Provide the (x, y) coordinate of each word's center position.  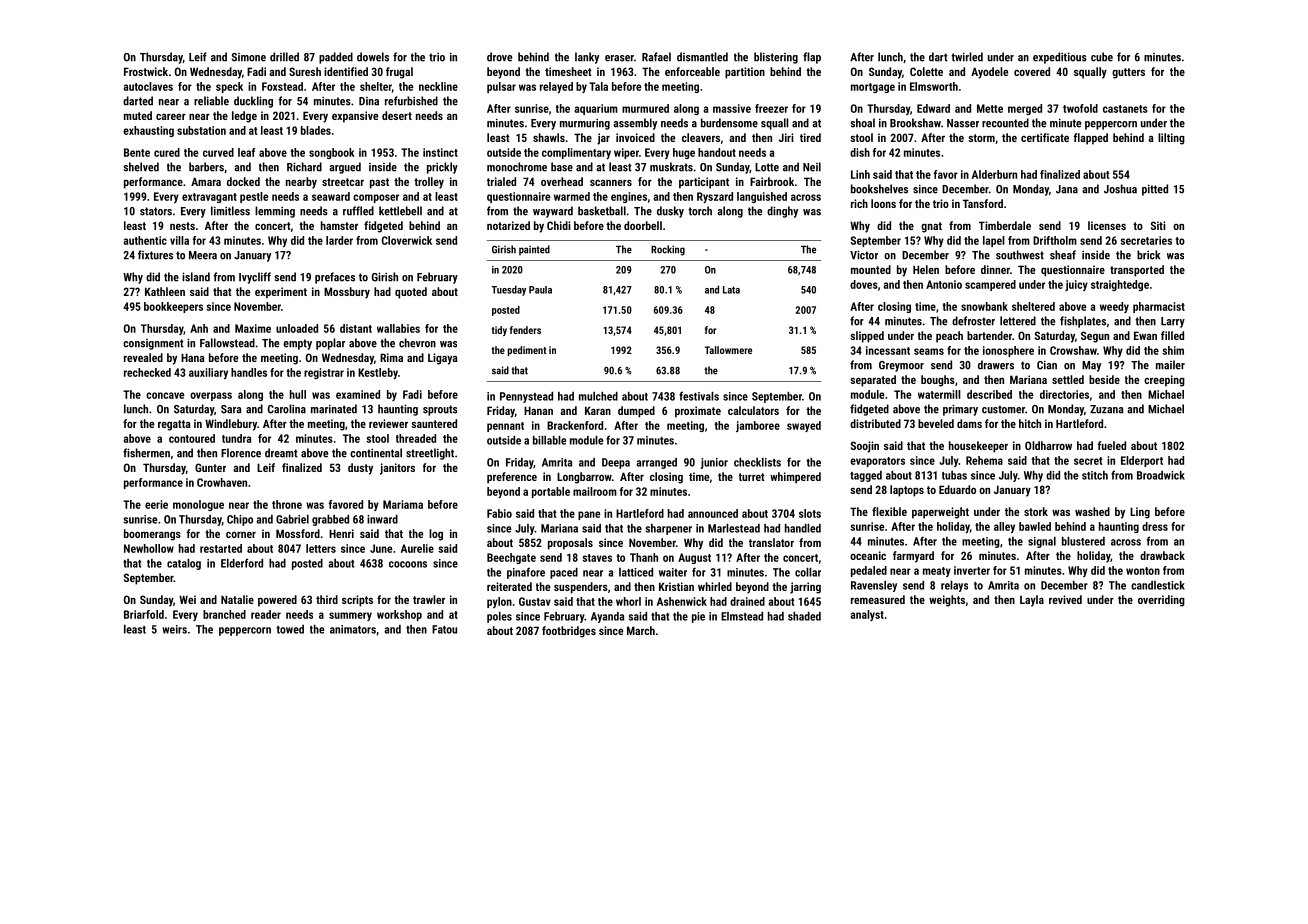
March (641, 630)
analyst (867, 615)
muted (138, 115)
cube (1102, 57)
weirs (174, 629)
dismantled (702, 57)
